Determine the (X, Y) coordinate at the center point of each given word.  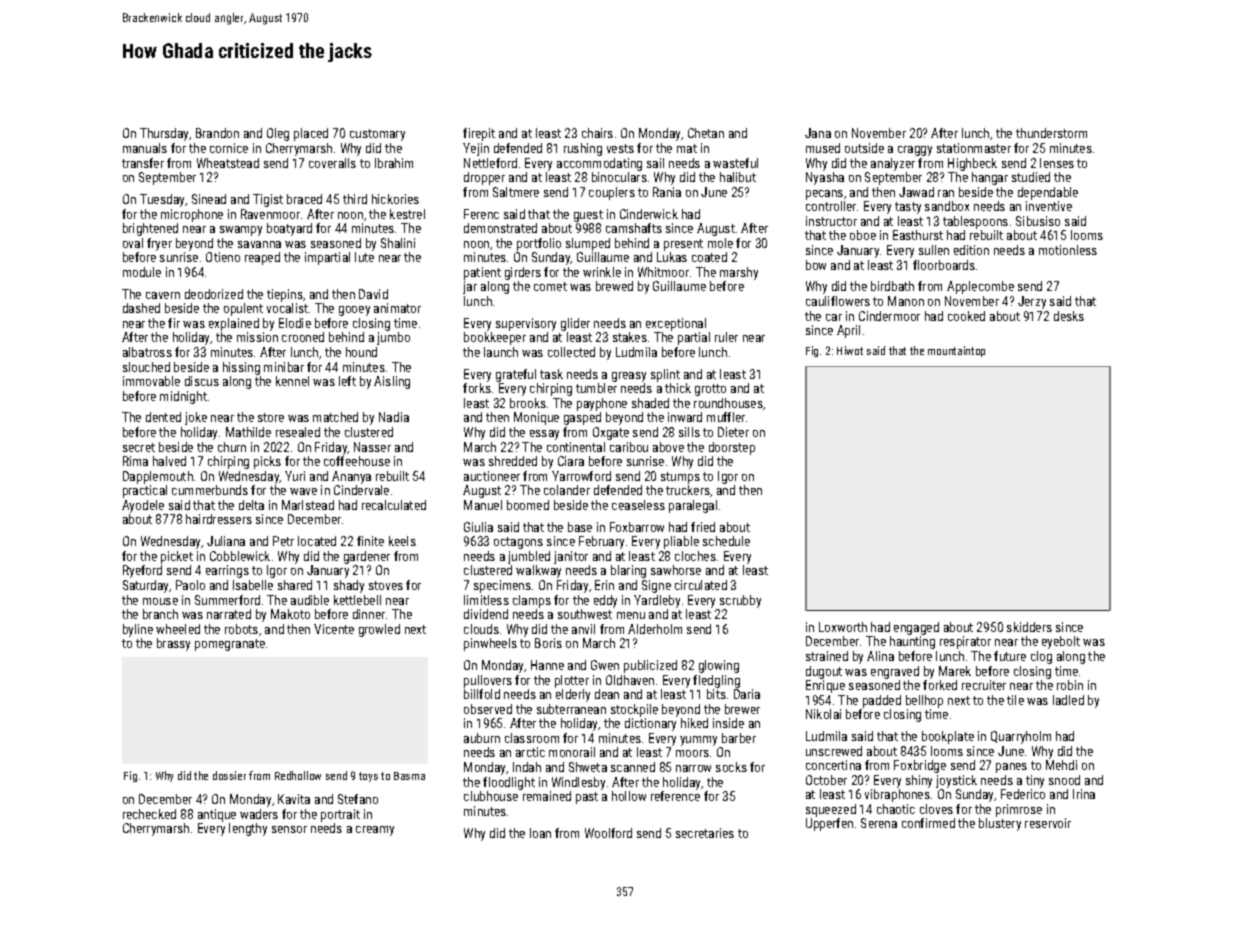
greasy (629, 377)
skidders (1029, 627)
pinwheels (490, 644)
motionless (1068, 250)
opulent (243, 309)
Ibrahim (394, 163)
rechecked (149, 814)
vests (620, 148)
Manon (906, 301)
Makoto (290, 614)
